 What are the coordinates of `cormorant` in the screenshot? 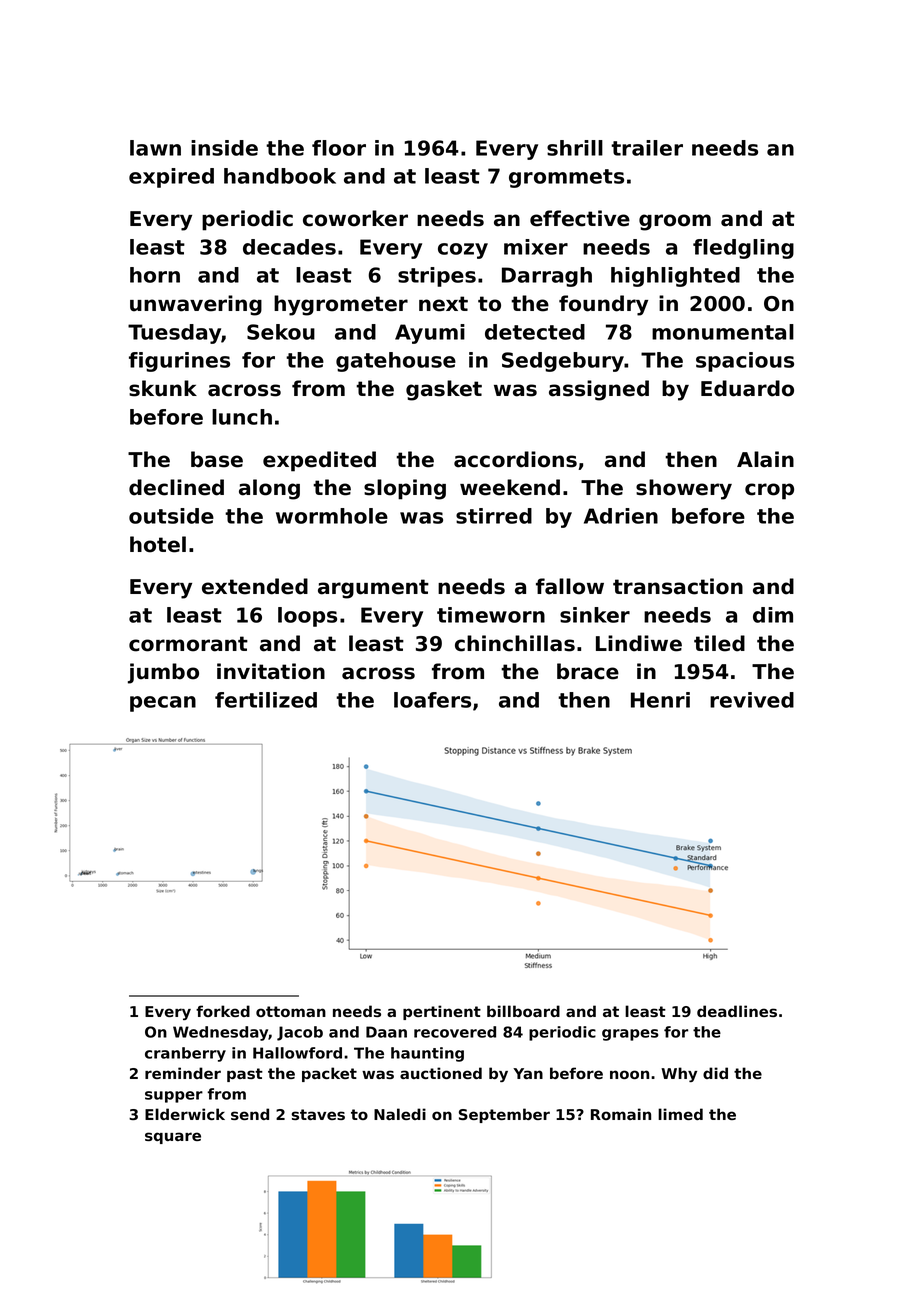 It's located at (188, 644).
